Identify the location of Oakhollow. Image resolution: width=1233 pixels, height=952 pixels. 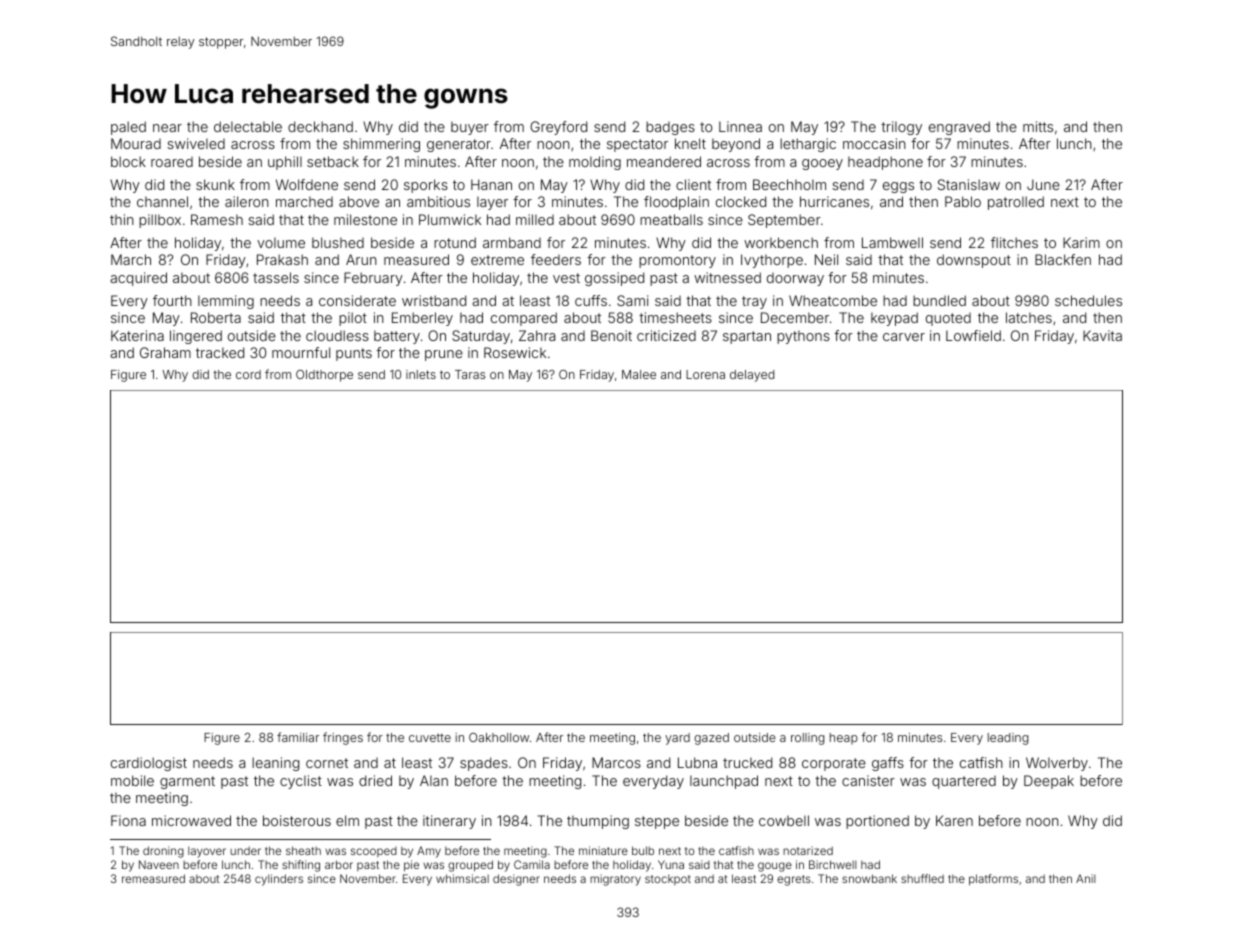
(499, 737).
